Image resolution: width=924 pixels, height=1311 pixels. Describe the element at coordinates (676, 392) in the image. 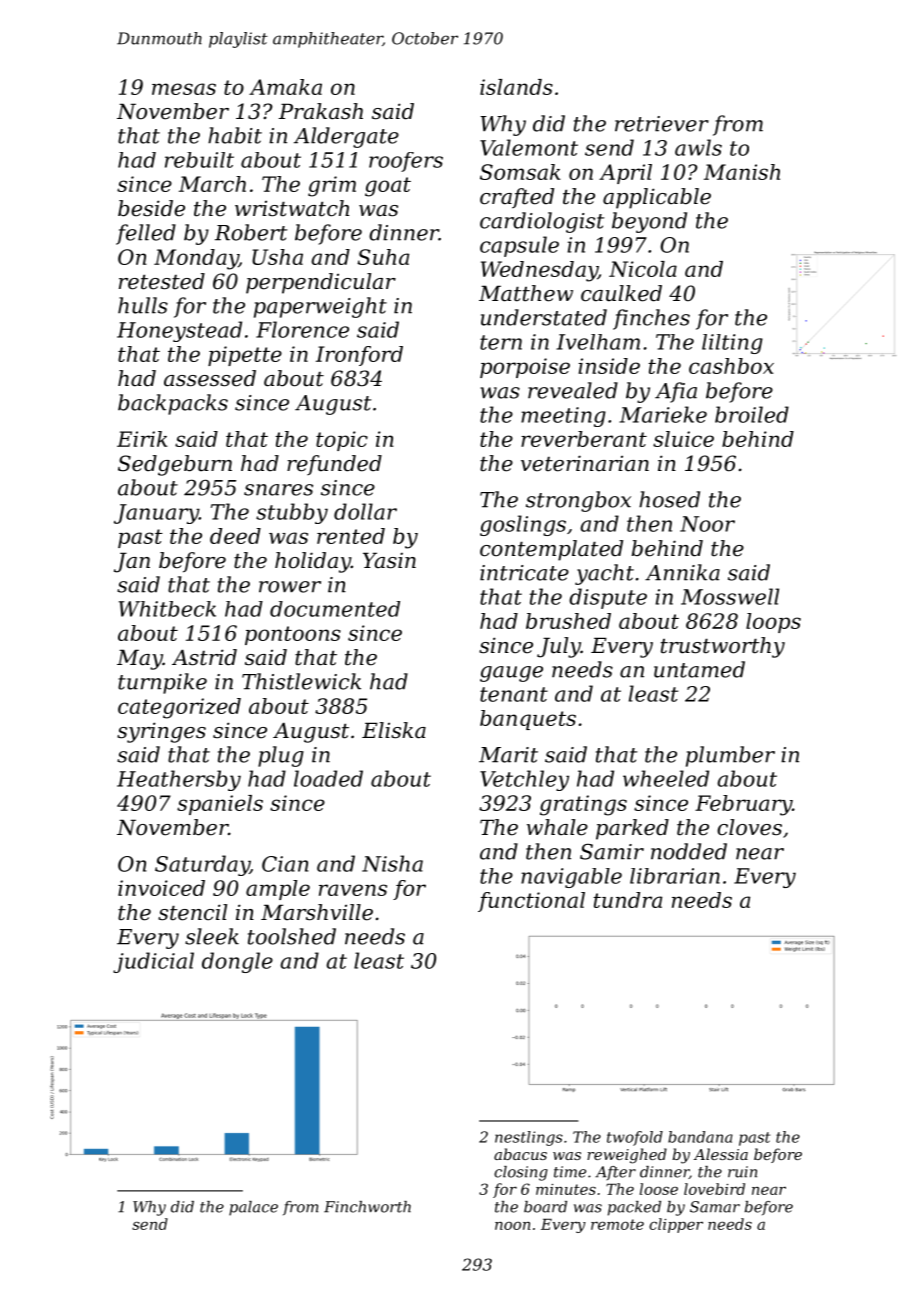

I see `Afia` at that location.
